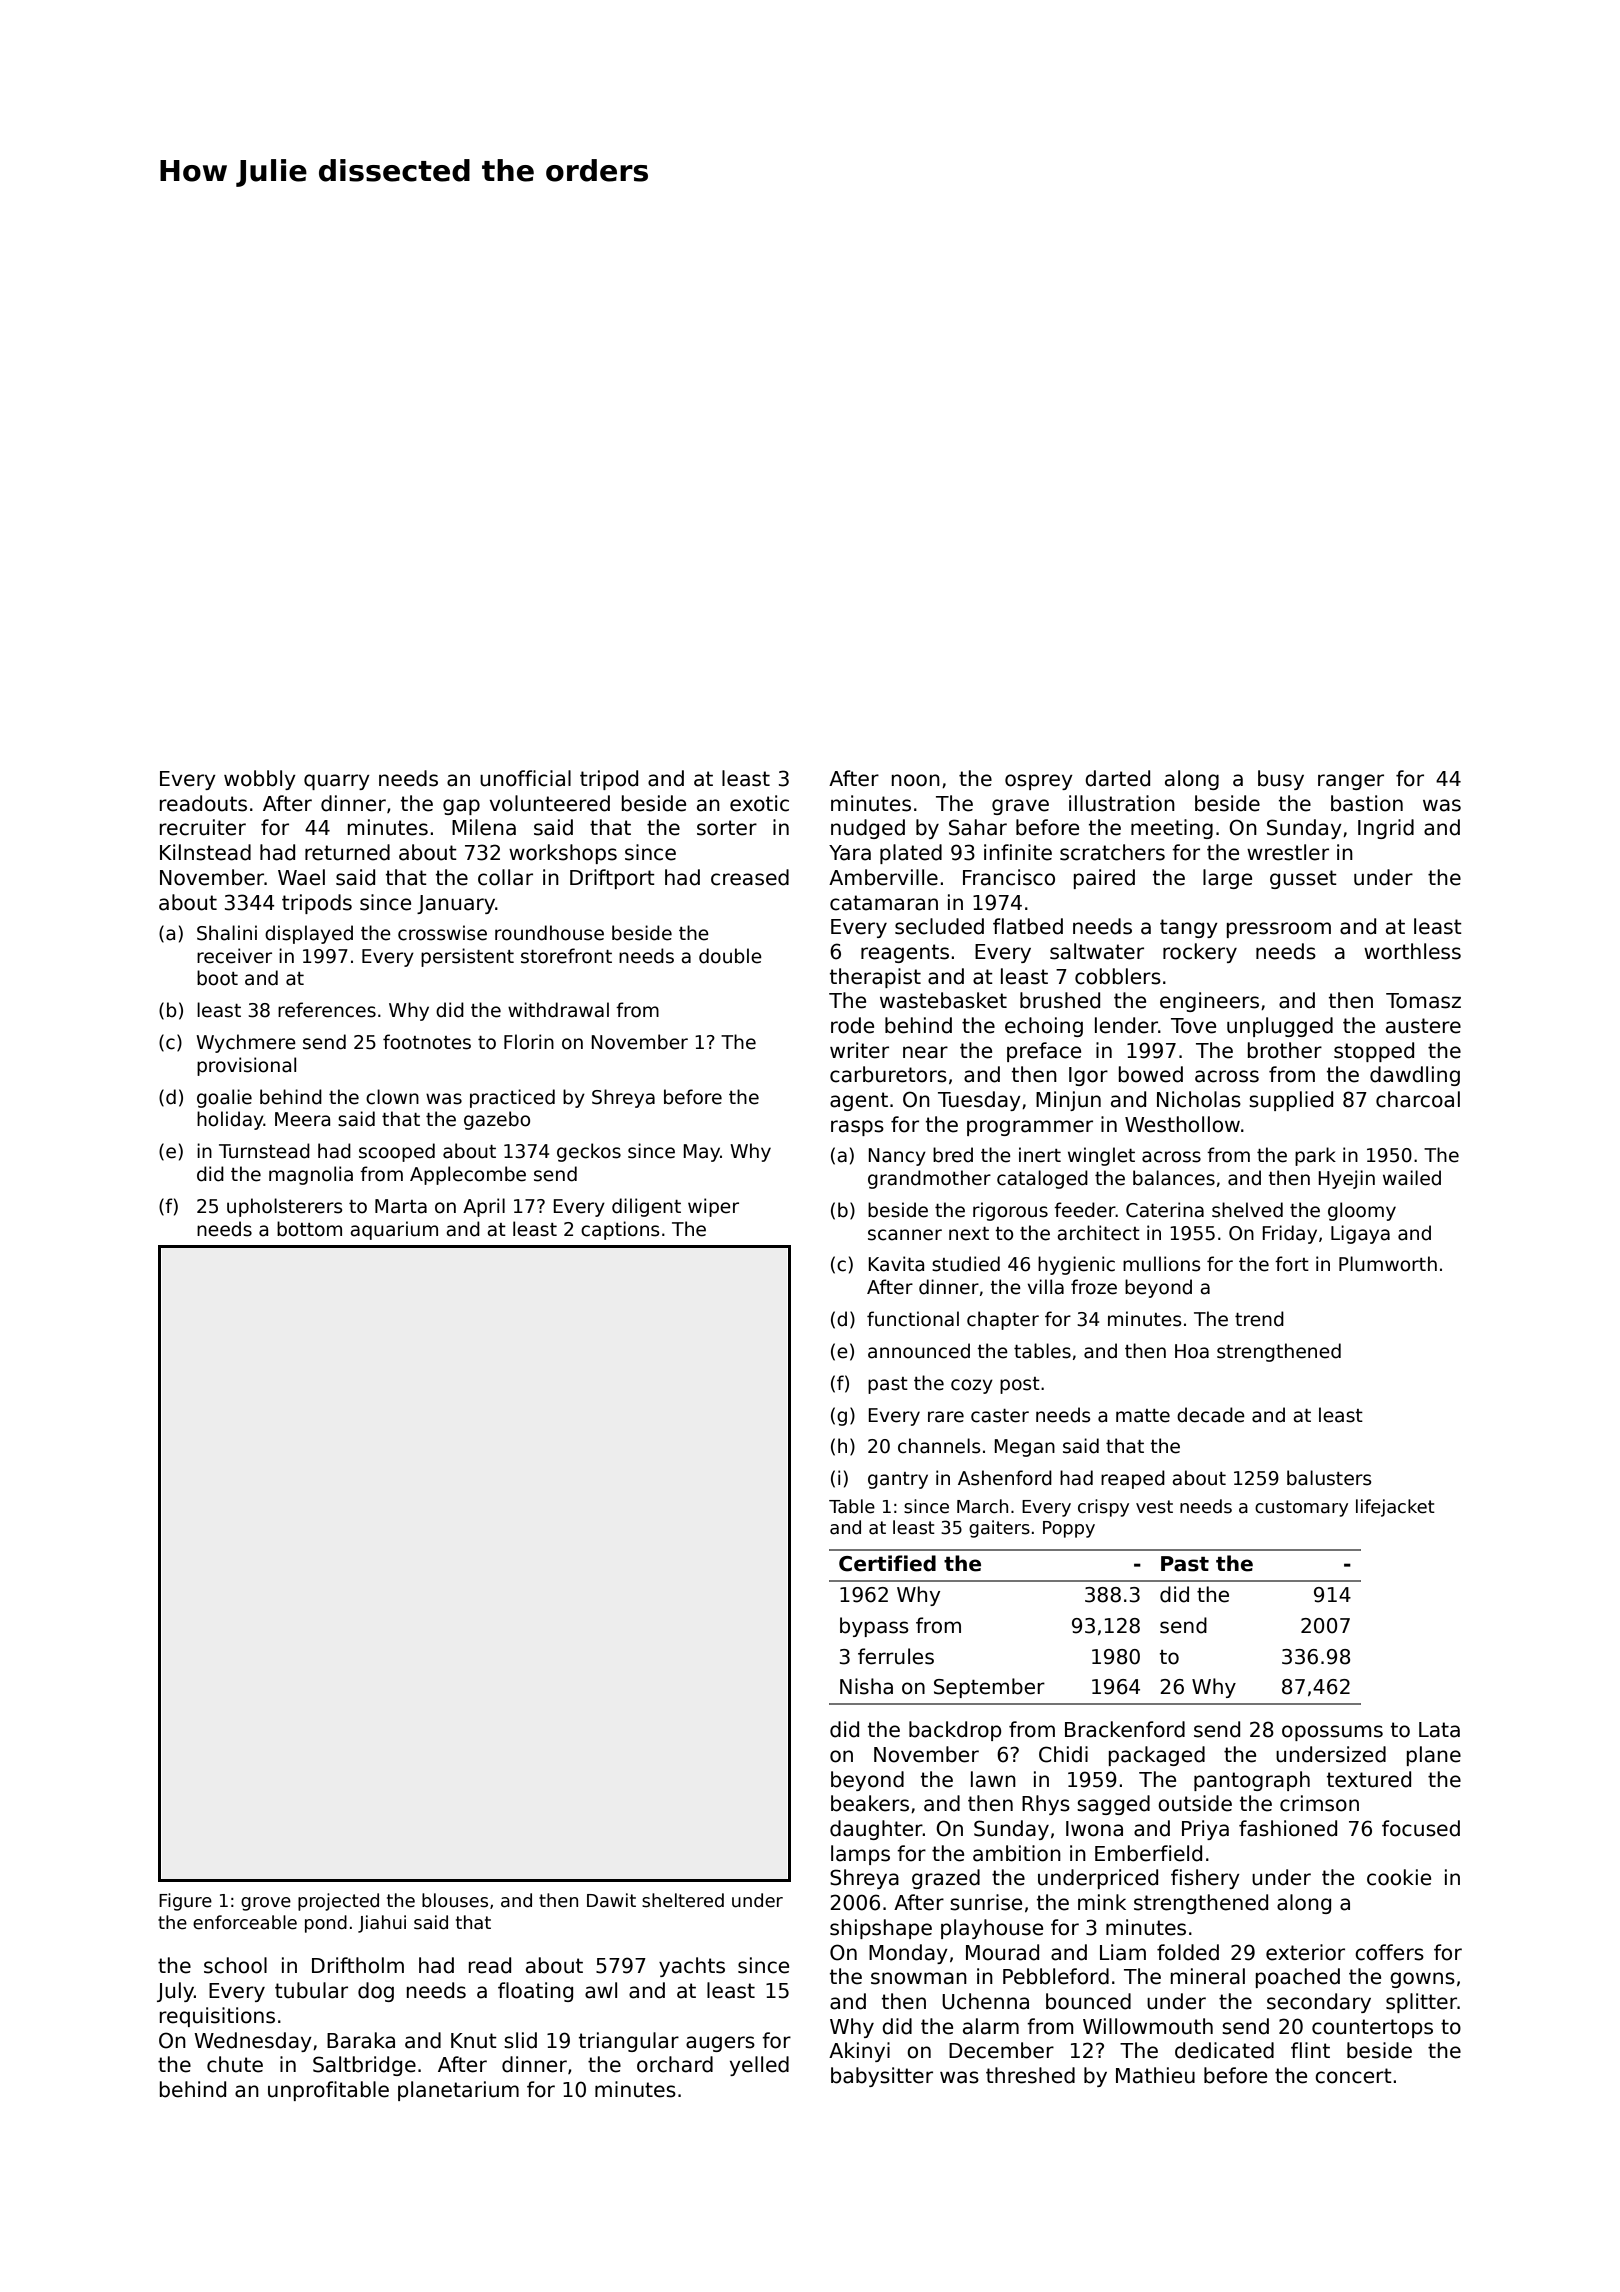 This page has width=1620, height=2292. I want to click on withdrawal, so click(558, 1010).
